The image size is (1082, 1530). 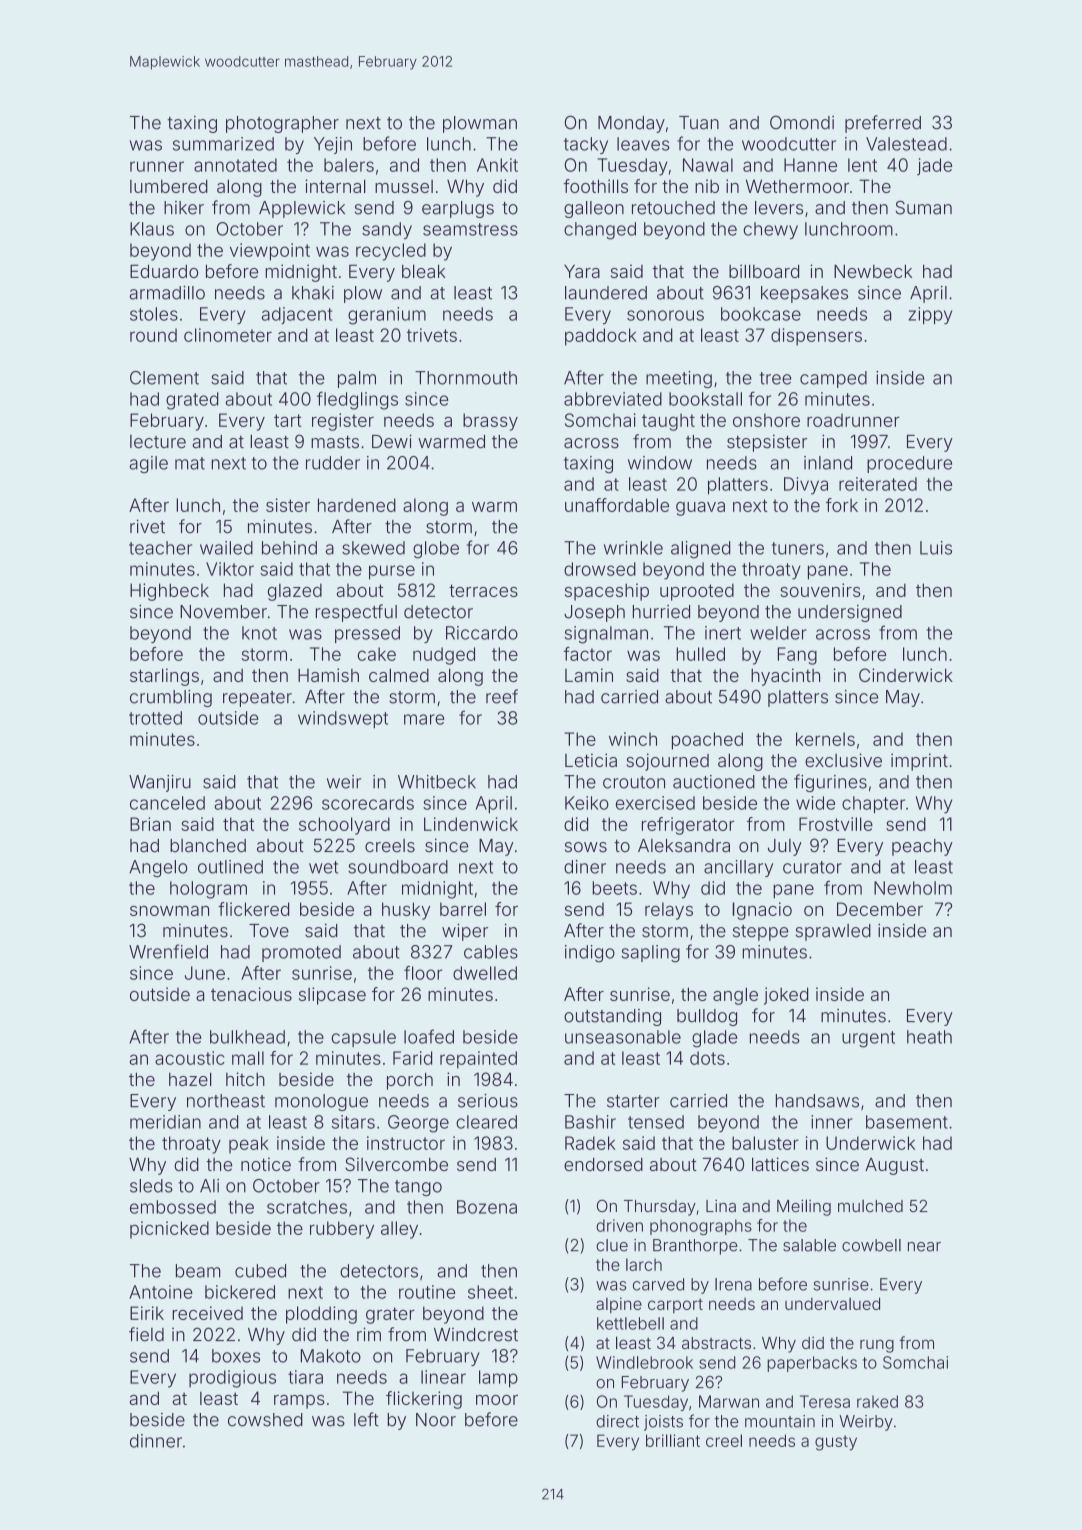 I want to click on picnicked, so click(x=169, y=1230).
